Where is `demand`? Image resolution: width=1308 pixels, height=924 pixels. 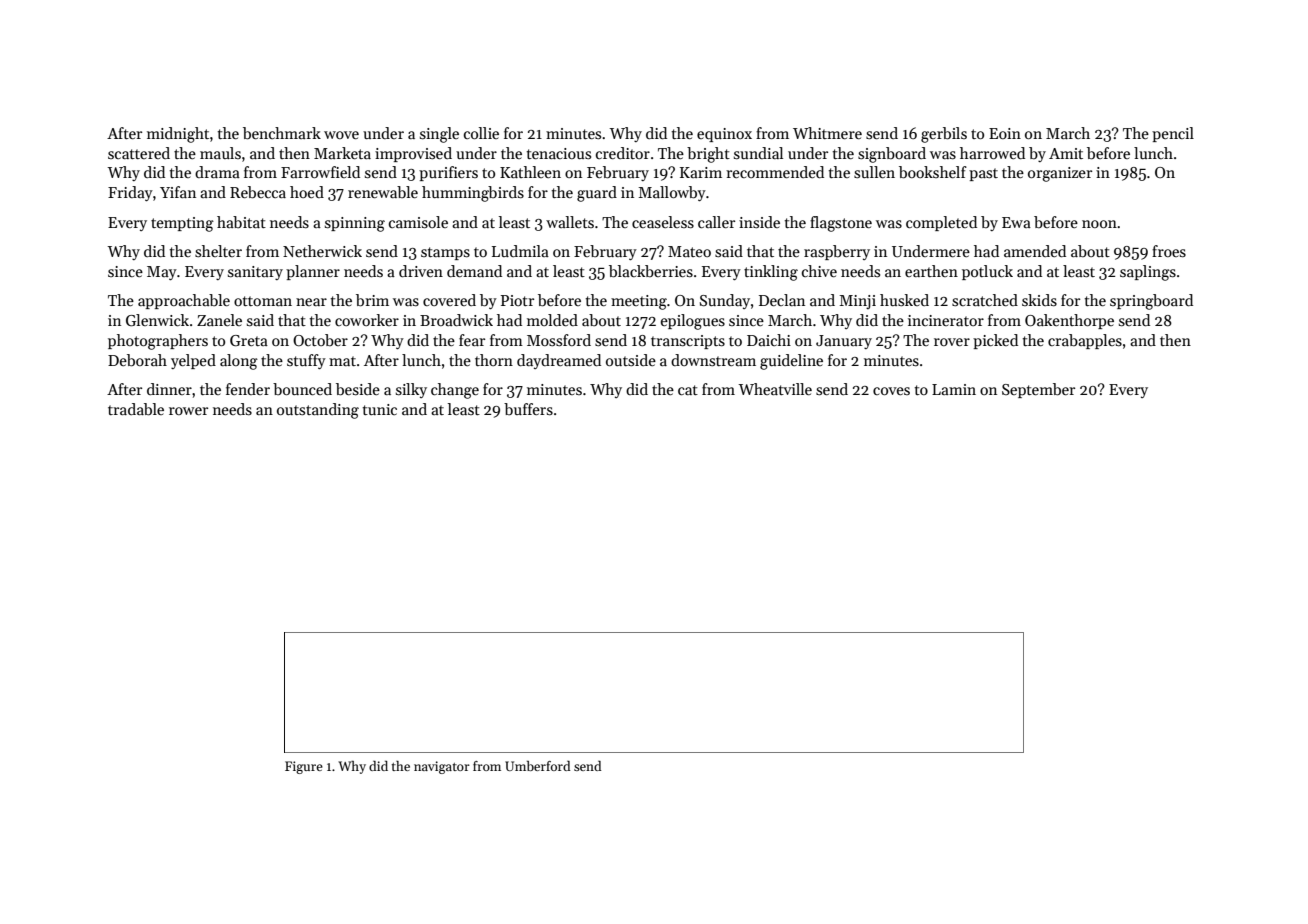 demand is located at coordinates (474, 271).
